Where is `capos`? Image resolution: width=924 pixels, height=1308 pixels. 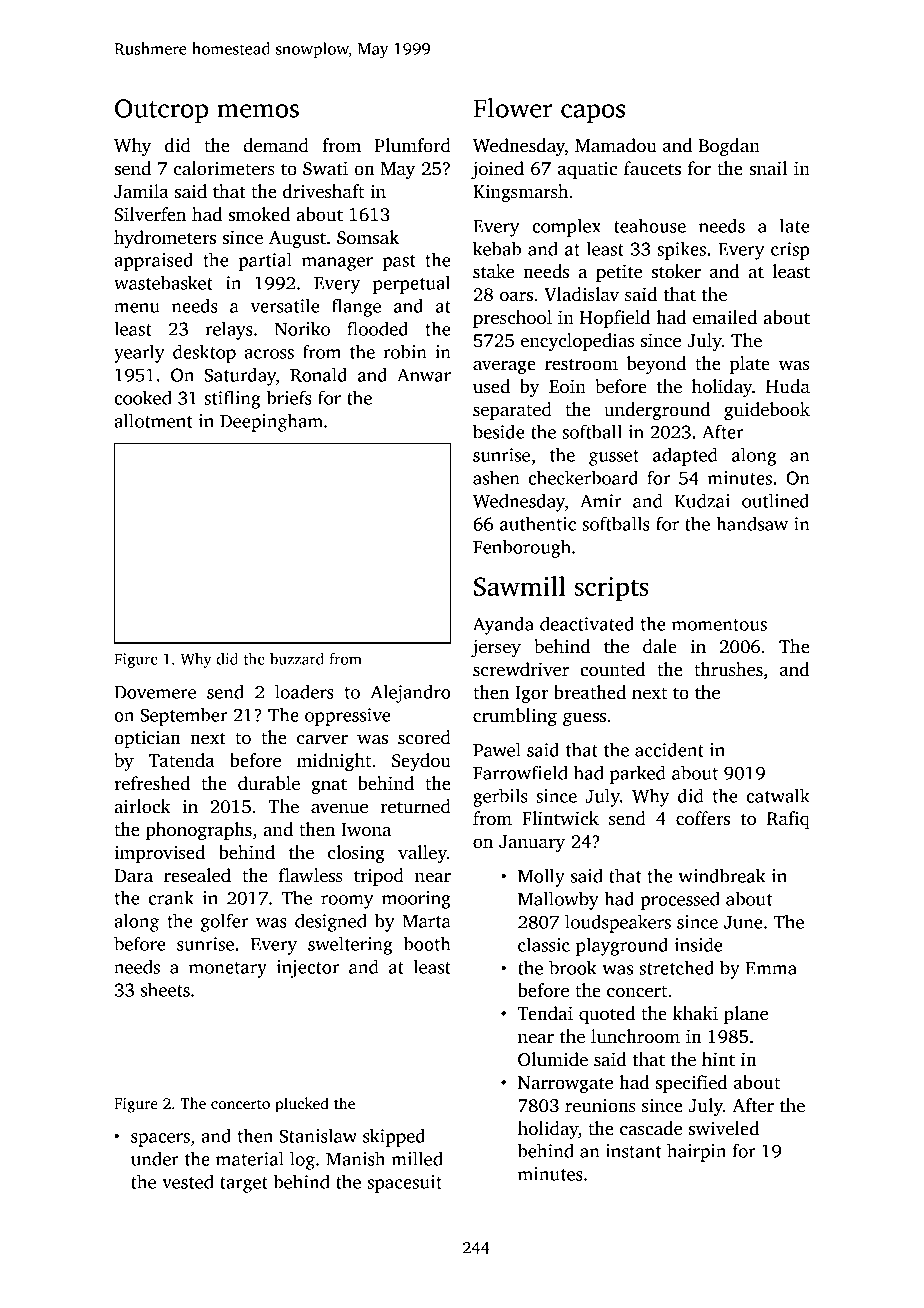
capos is located at coordinates (593, 113).
